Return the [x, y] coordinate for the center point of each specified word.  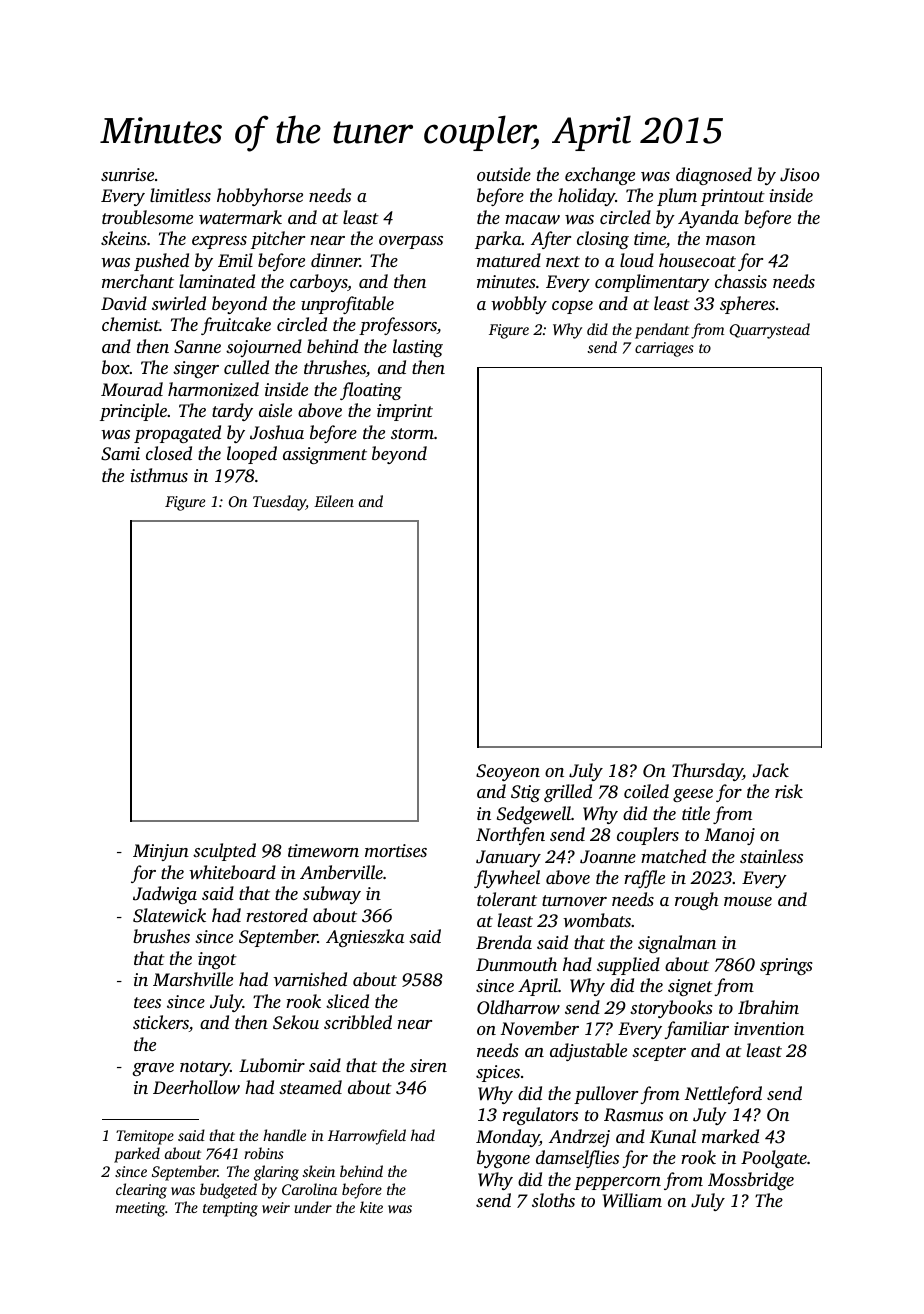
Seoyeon [508, 772]
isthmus [159, 475]
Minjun [161, 852]
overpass [411, 242]
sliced [347, 1001]
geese [693, 795]
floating [371, 391]
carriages [664, 349]
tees [147, 1002]
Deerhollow [196, 1087]
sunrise [127, 174]
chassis [741, 281]
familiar [696, 1030]
